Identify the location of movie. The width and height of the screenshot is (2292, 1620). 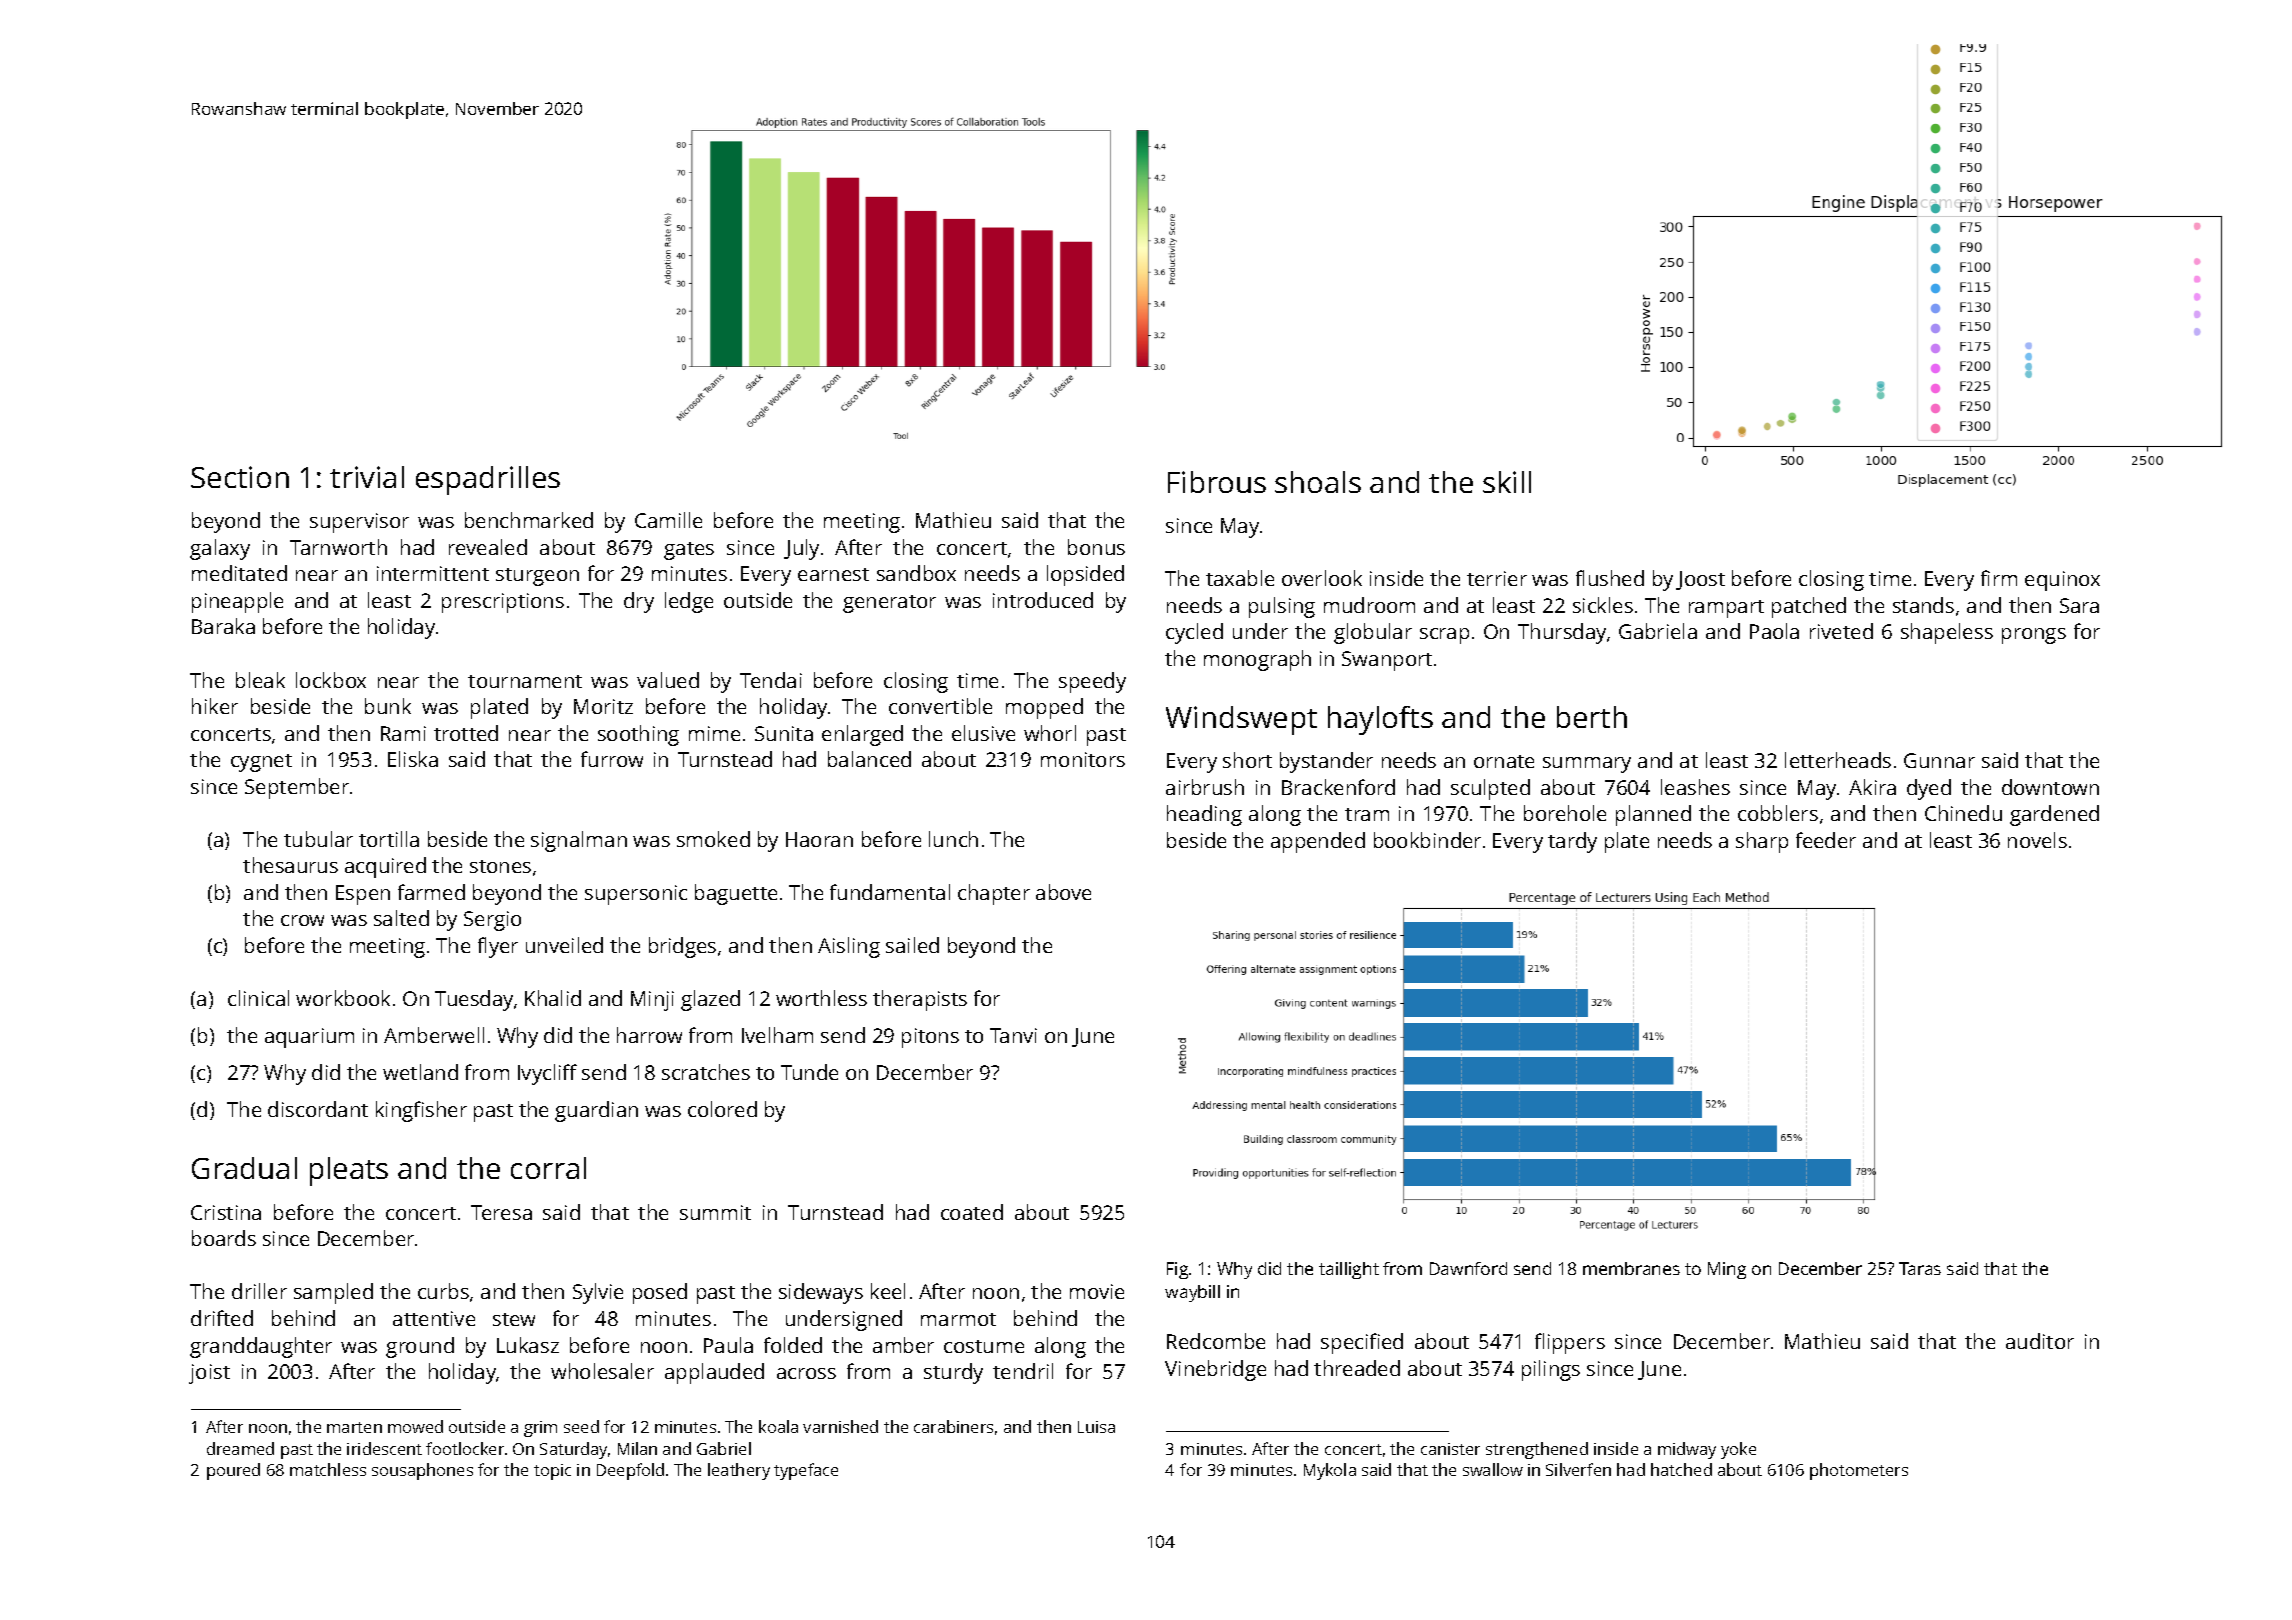
(1097, 1291).
